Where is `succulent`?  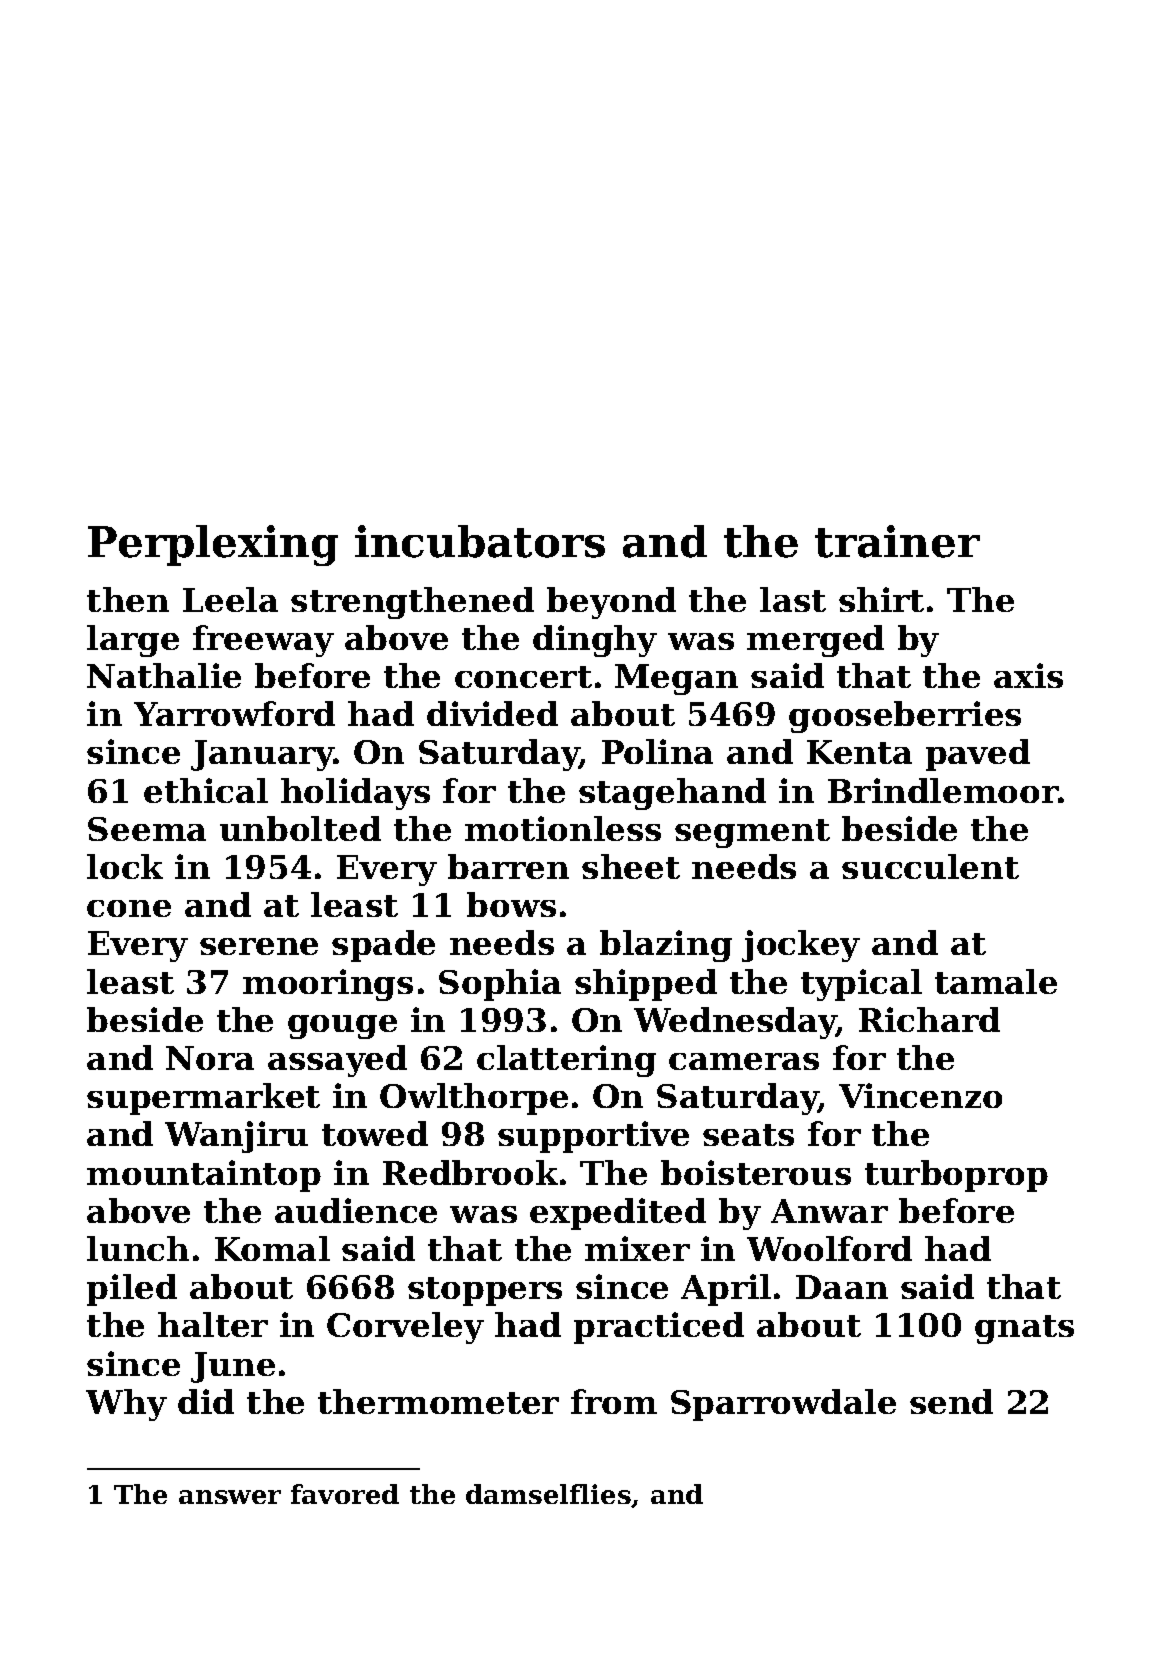 succulent is located at coordinates (930, 866).
